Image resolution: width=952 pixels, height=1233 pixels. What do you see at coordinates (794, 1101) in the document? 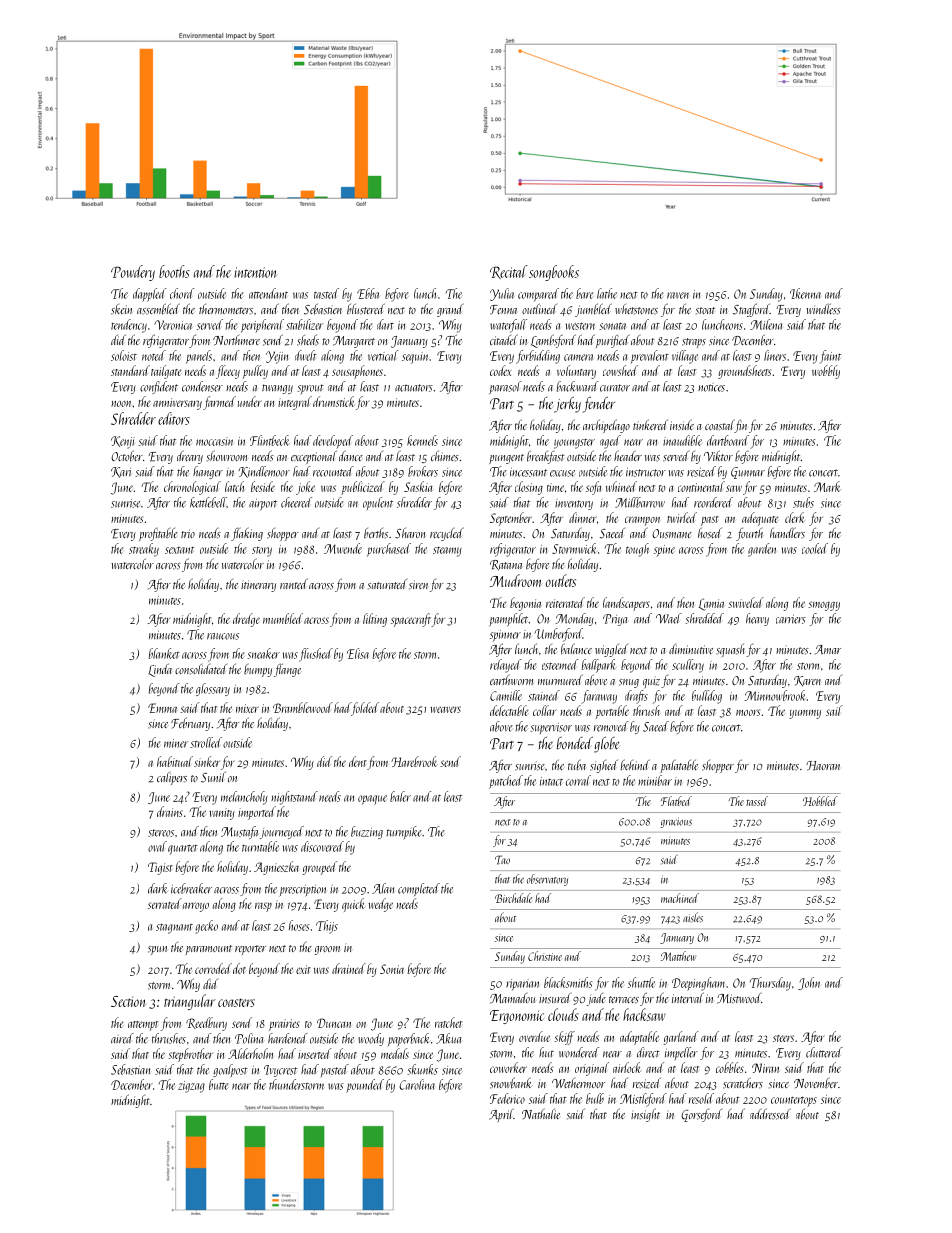
I see `countertops` at bounding box center [794, 1101].
